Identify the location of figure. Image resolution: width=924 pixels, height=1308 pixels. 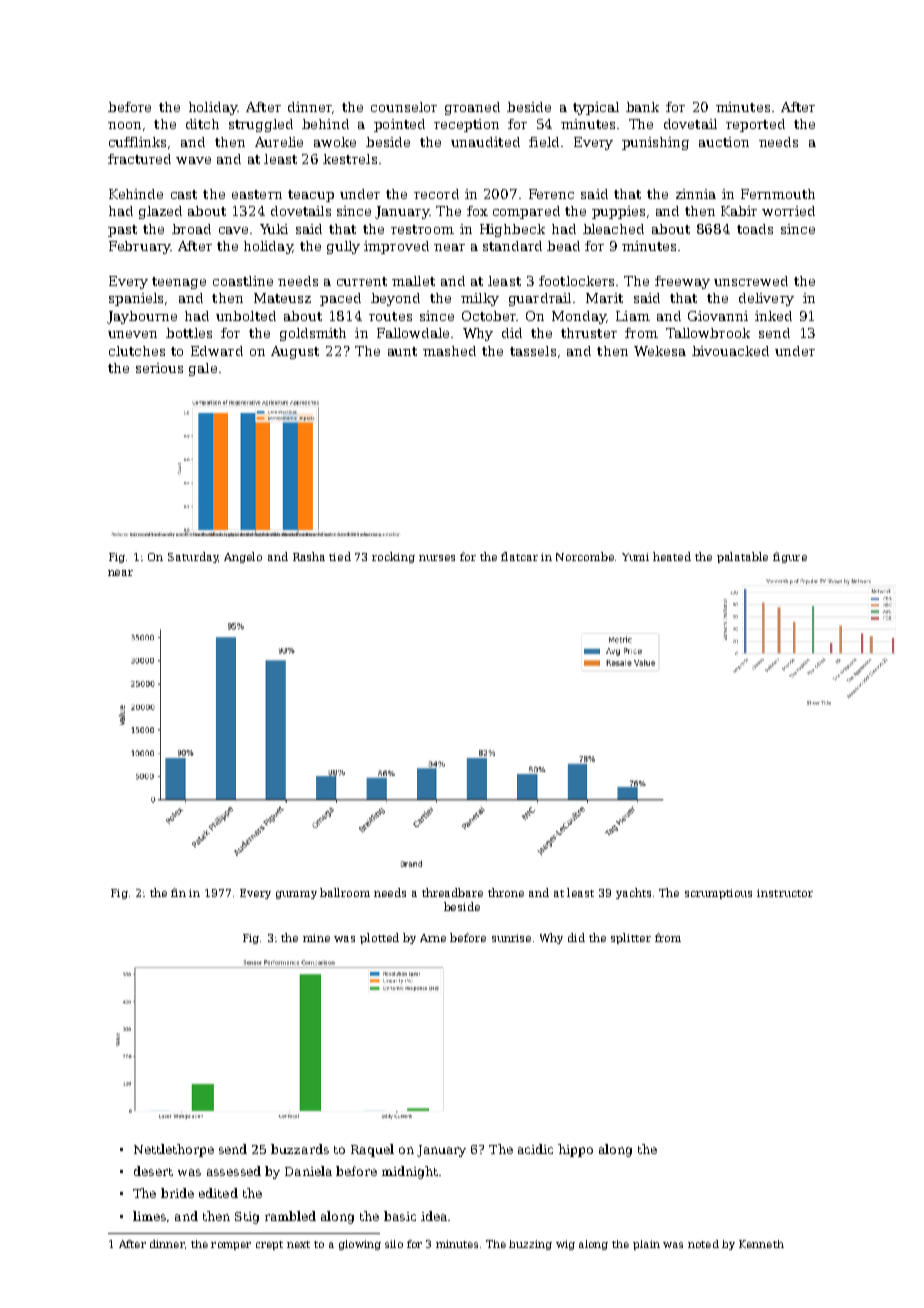
(790, 557).
